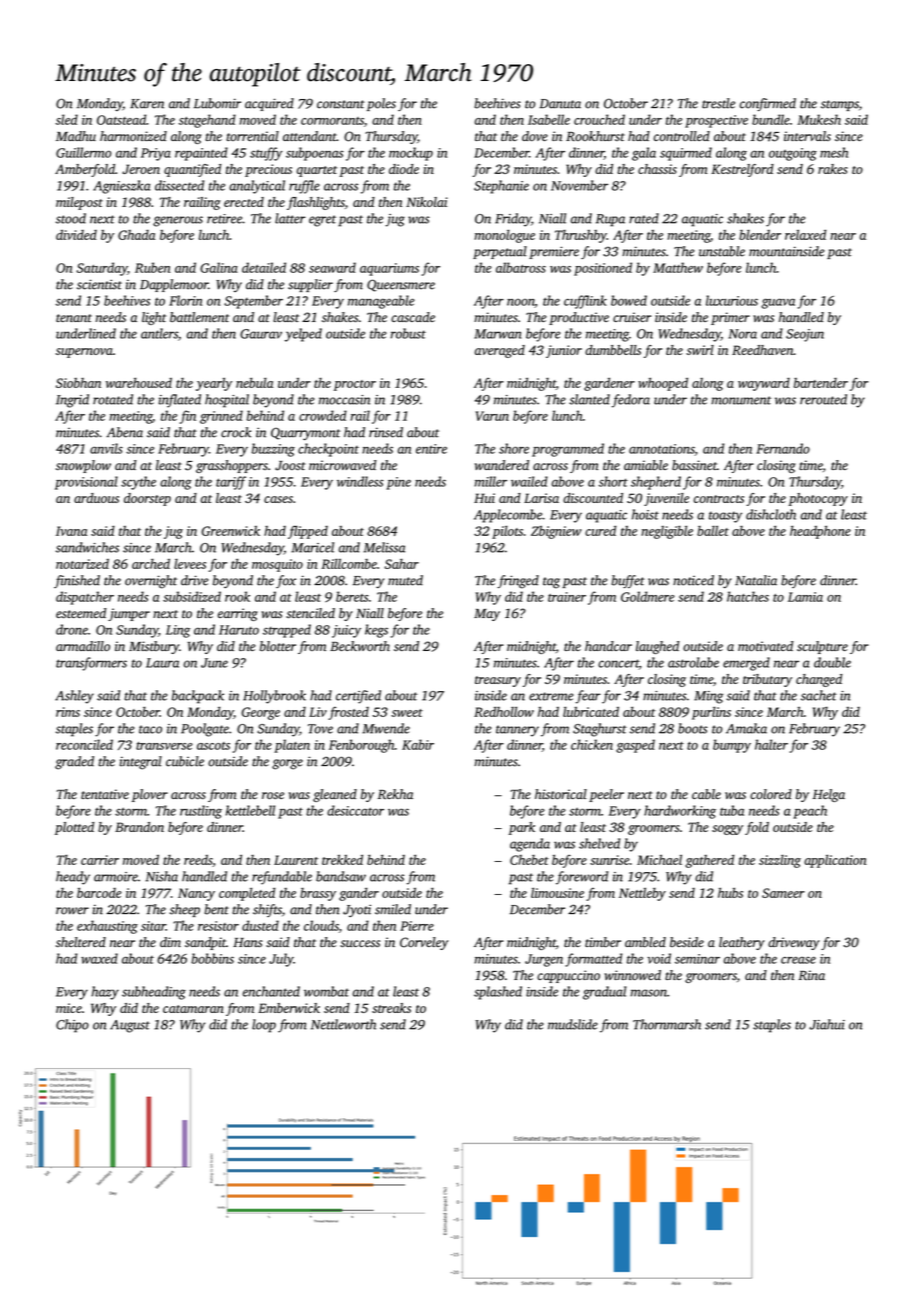 This screenshot has width=924, height=1308. I want to click on relaxed, so click(805, 234).
